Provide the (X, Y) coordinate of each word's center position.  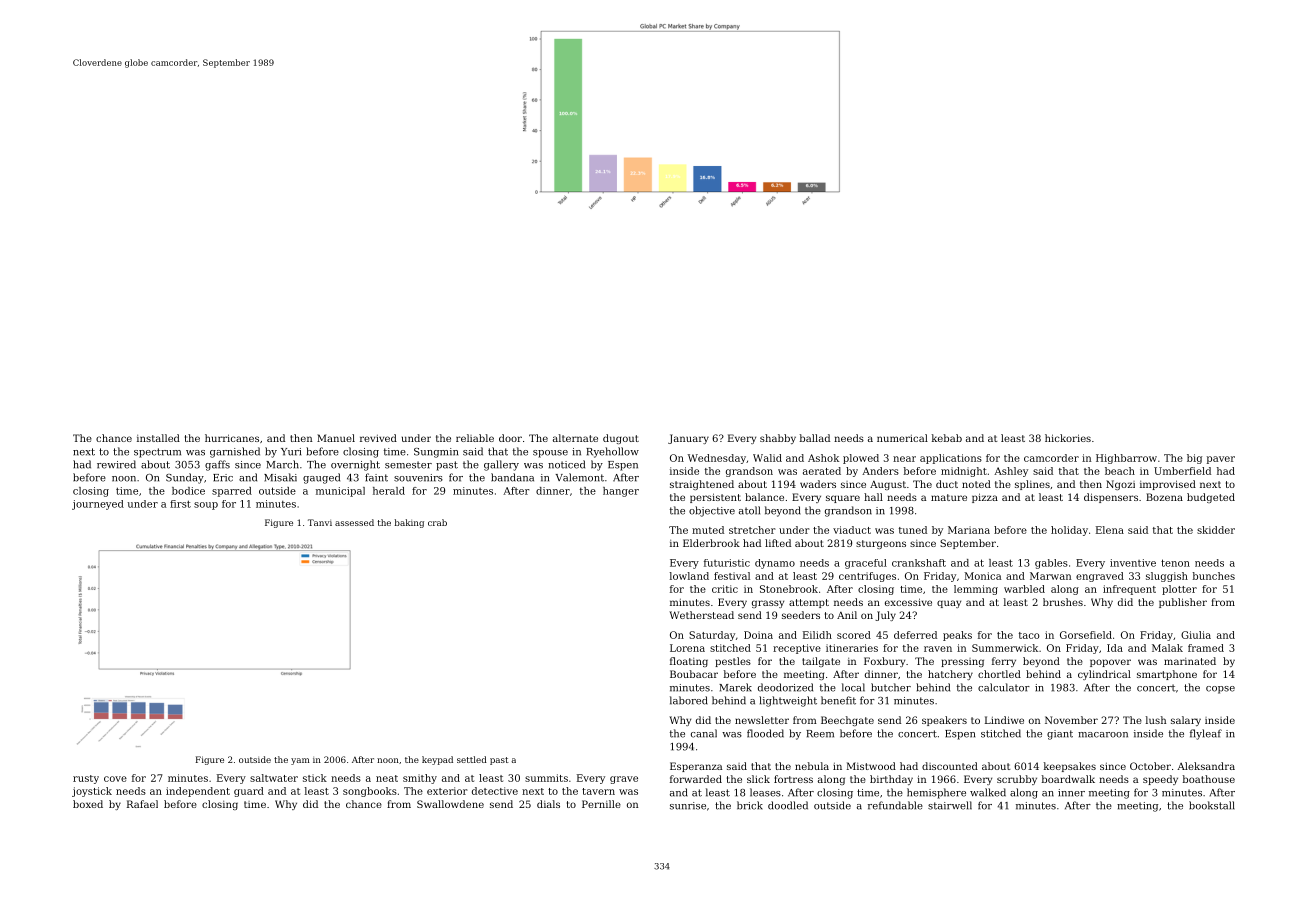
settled (472, 759)
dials (548, 804)
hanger (621, 492)
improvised (1168, 485)
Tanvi (320, 522)
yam (300, 761)
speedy (1160, 780)
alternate (575, 438)
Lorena (687, 648)
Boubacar (694, 674)
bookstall (1212, 805)
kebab (947, 438)
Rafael (142, 804)
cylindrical (1104, 675)
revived (378, 438)
